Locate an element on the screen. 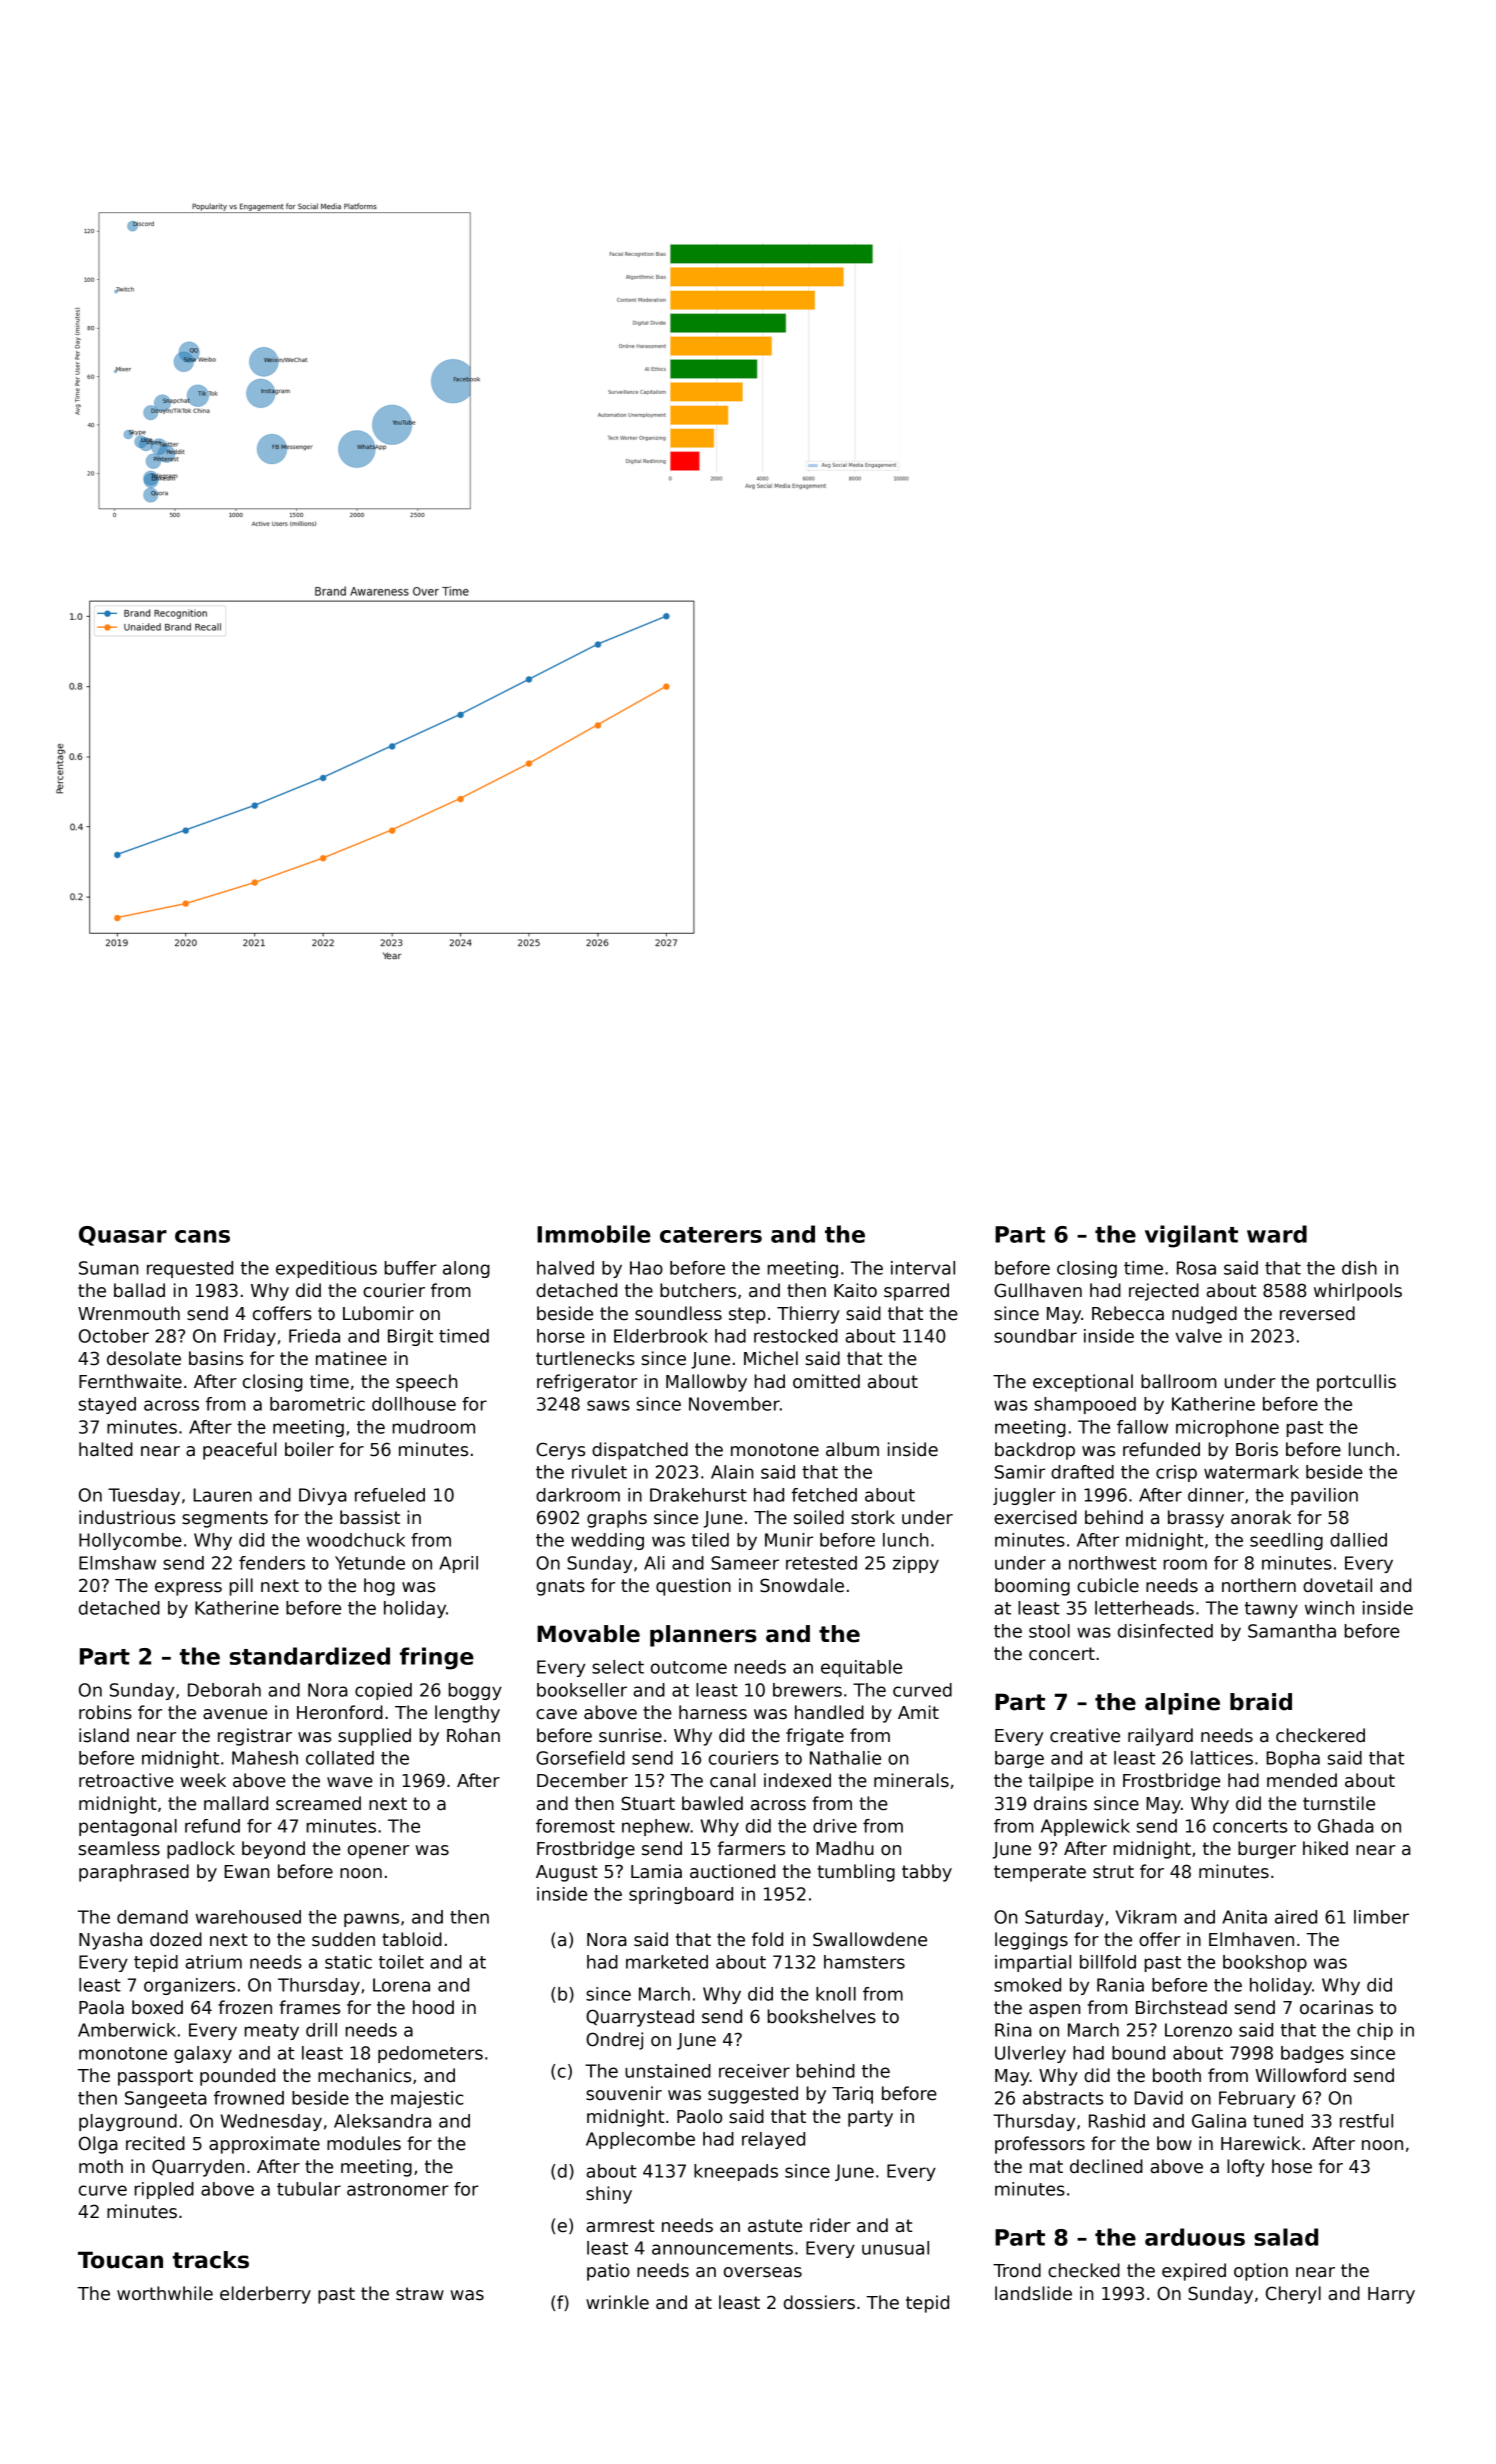 The width and height of the screenshot is (1496, 2464). microphone is located at coordinates (1227, 1428).
